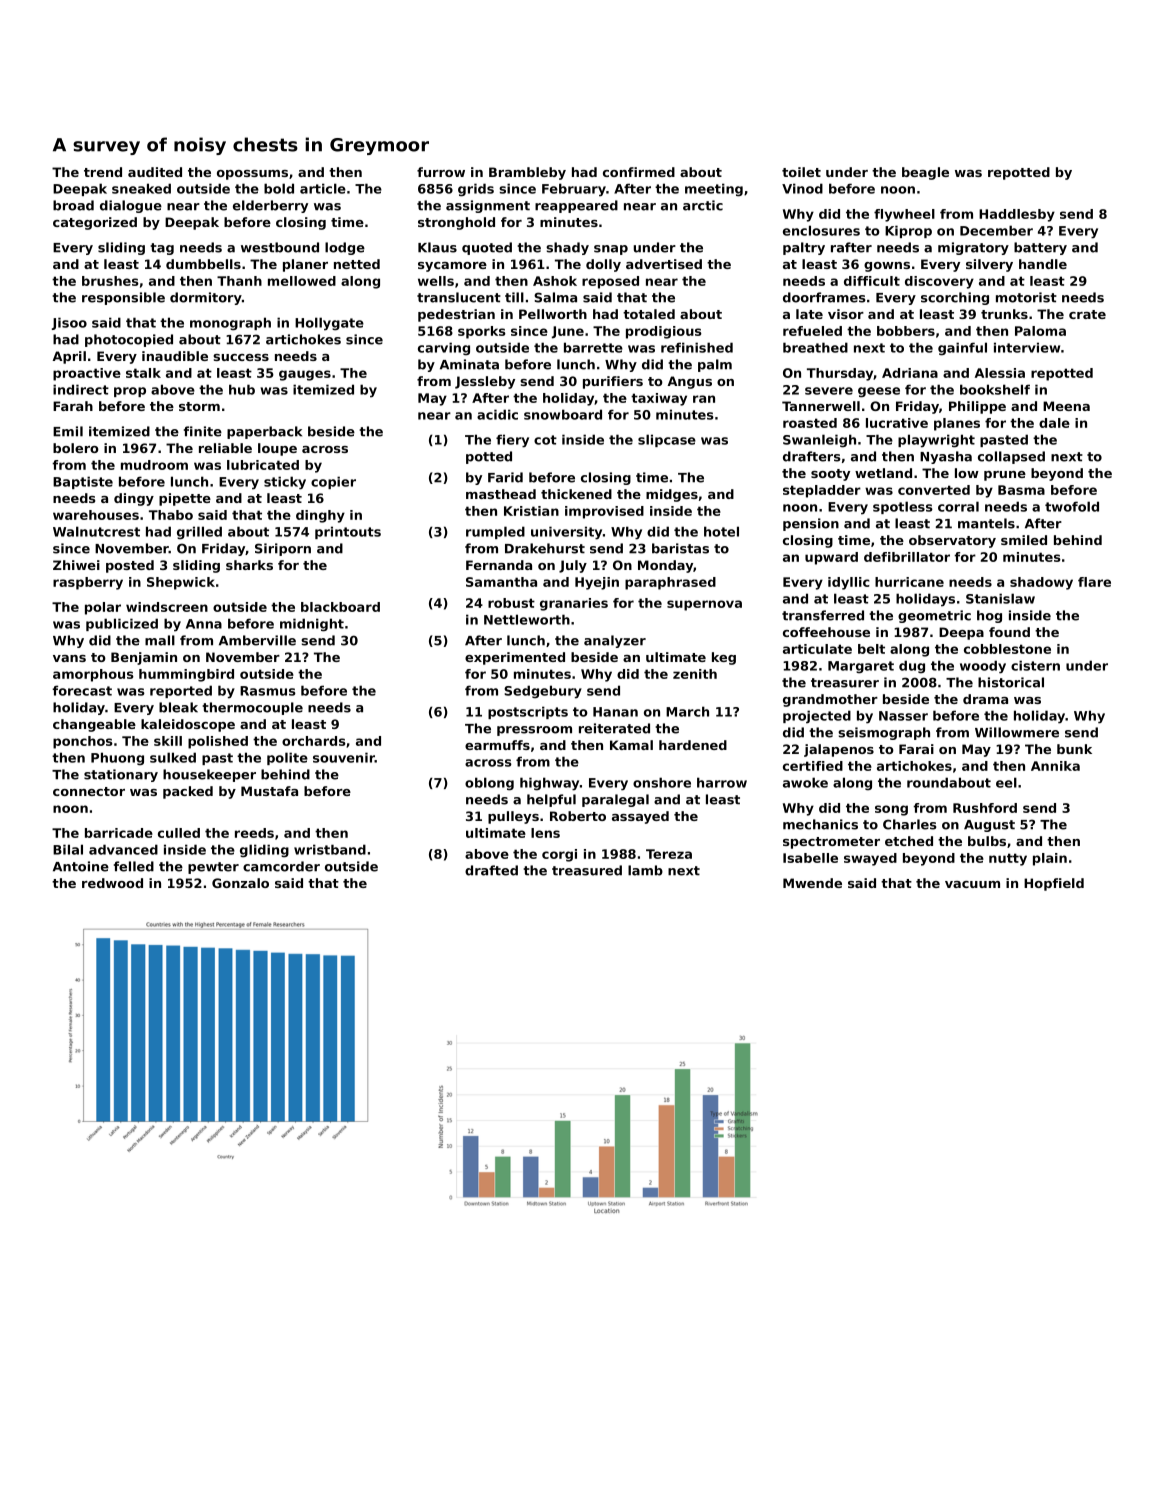  Describe the element at coordinates (73, 205) in the screenshot. I see `broad` at that location.
